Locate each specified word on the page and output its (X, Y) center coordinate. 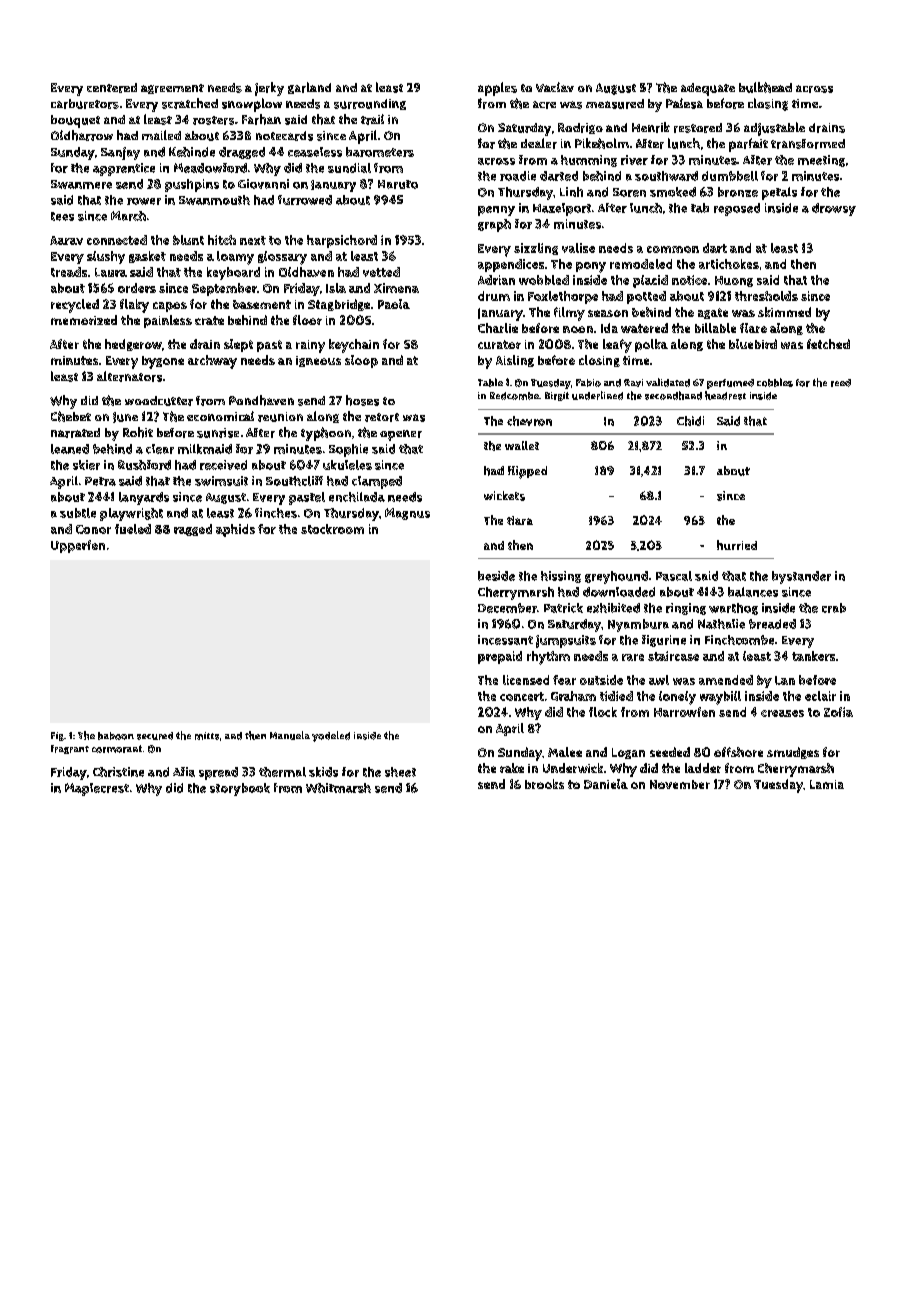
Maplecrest (97, 789)
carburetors (85, 104)
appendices (511, 265)
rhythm (548, 658)
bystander (801, 577)
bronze (738, 192)
